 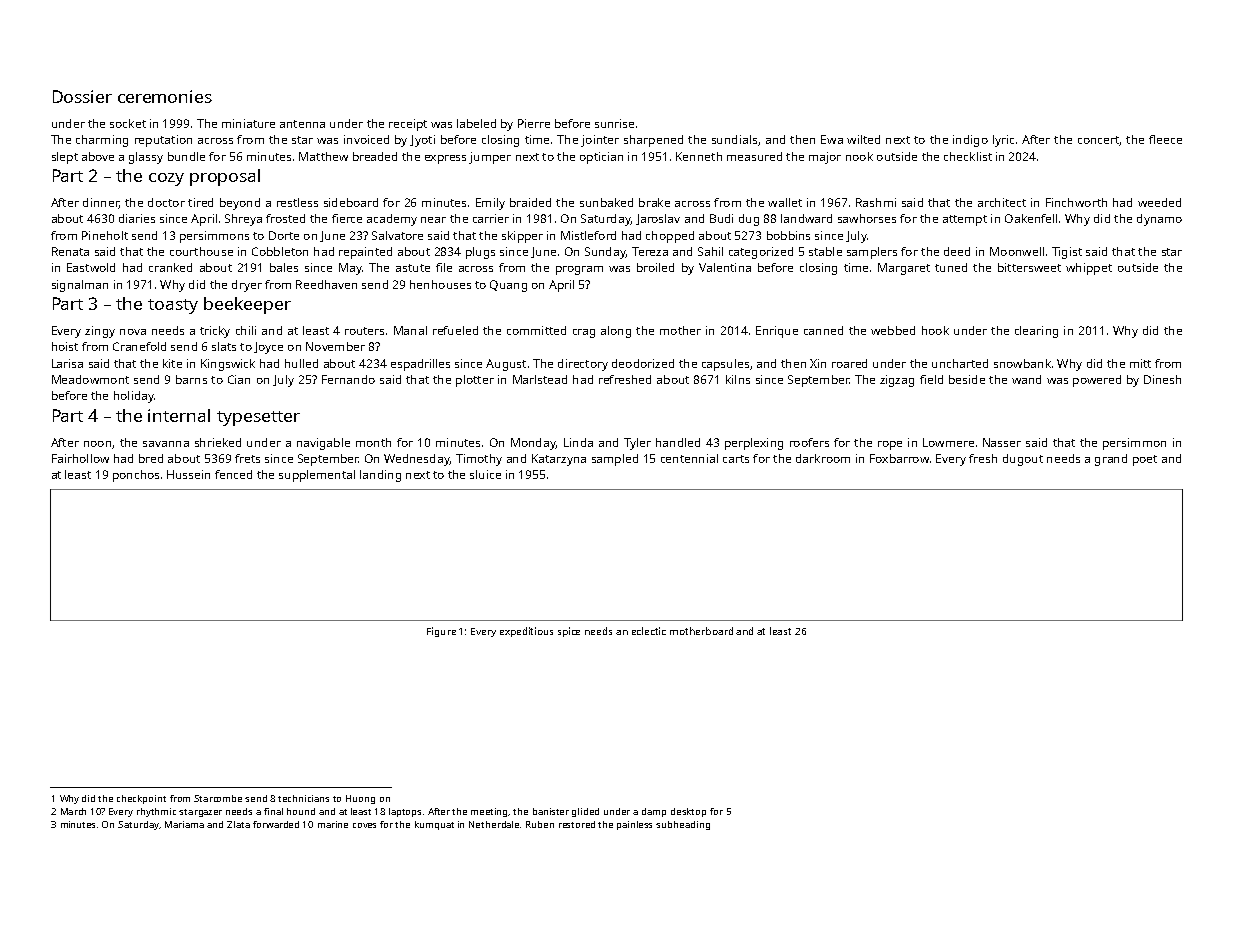 I want to click on grand, so click(x=1111, y=460).
